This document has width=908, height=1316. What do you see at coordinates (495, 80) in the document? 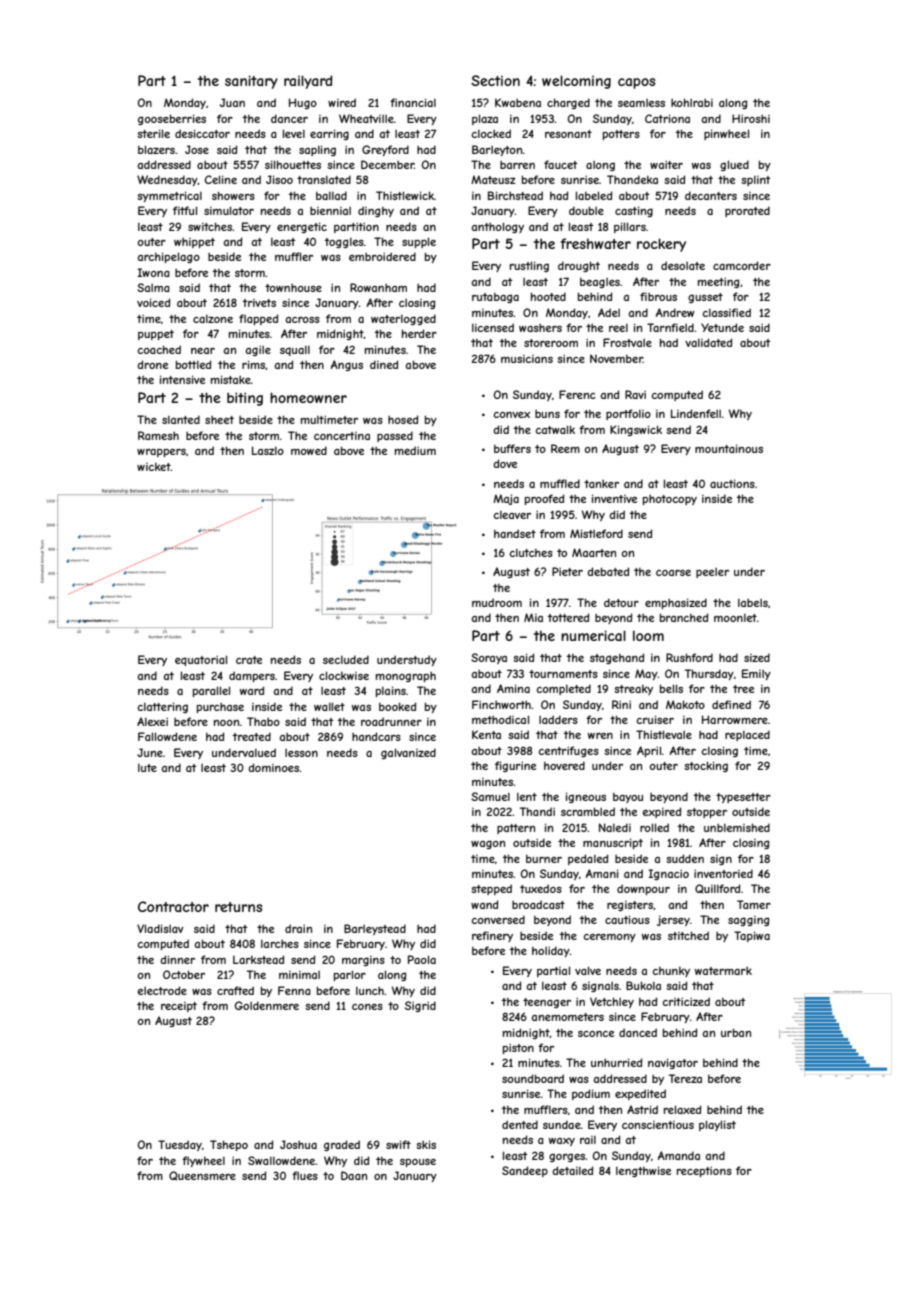
I see `Section` at bounding box center [495, 80].
